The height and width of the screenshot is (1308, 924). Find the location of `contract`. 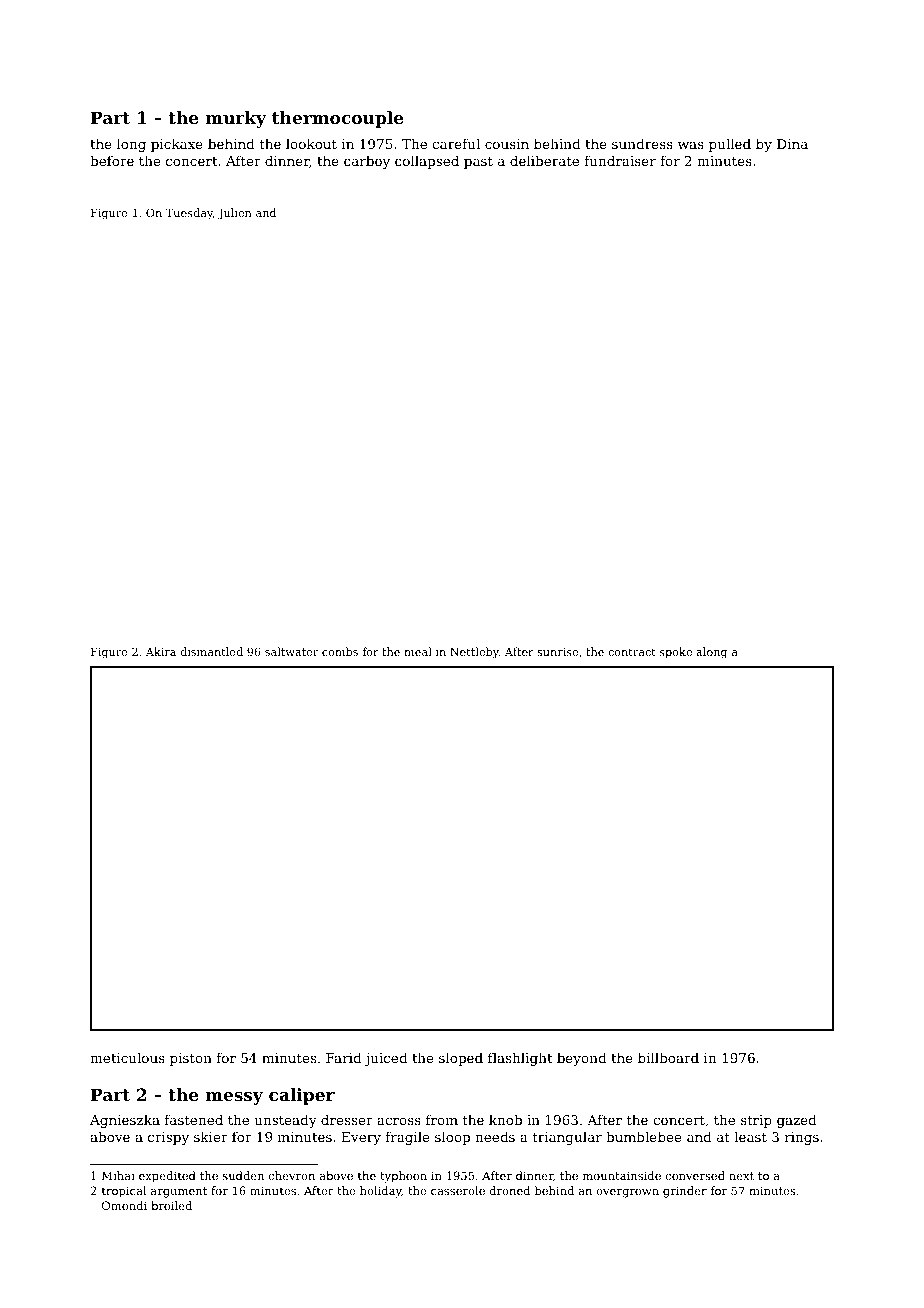

contract is located at coordinates (632, 652).
